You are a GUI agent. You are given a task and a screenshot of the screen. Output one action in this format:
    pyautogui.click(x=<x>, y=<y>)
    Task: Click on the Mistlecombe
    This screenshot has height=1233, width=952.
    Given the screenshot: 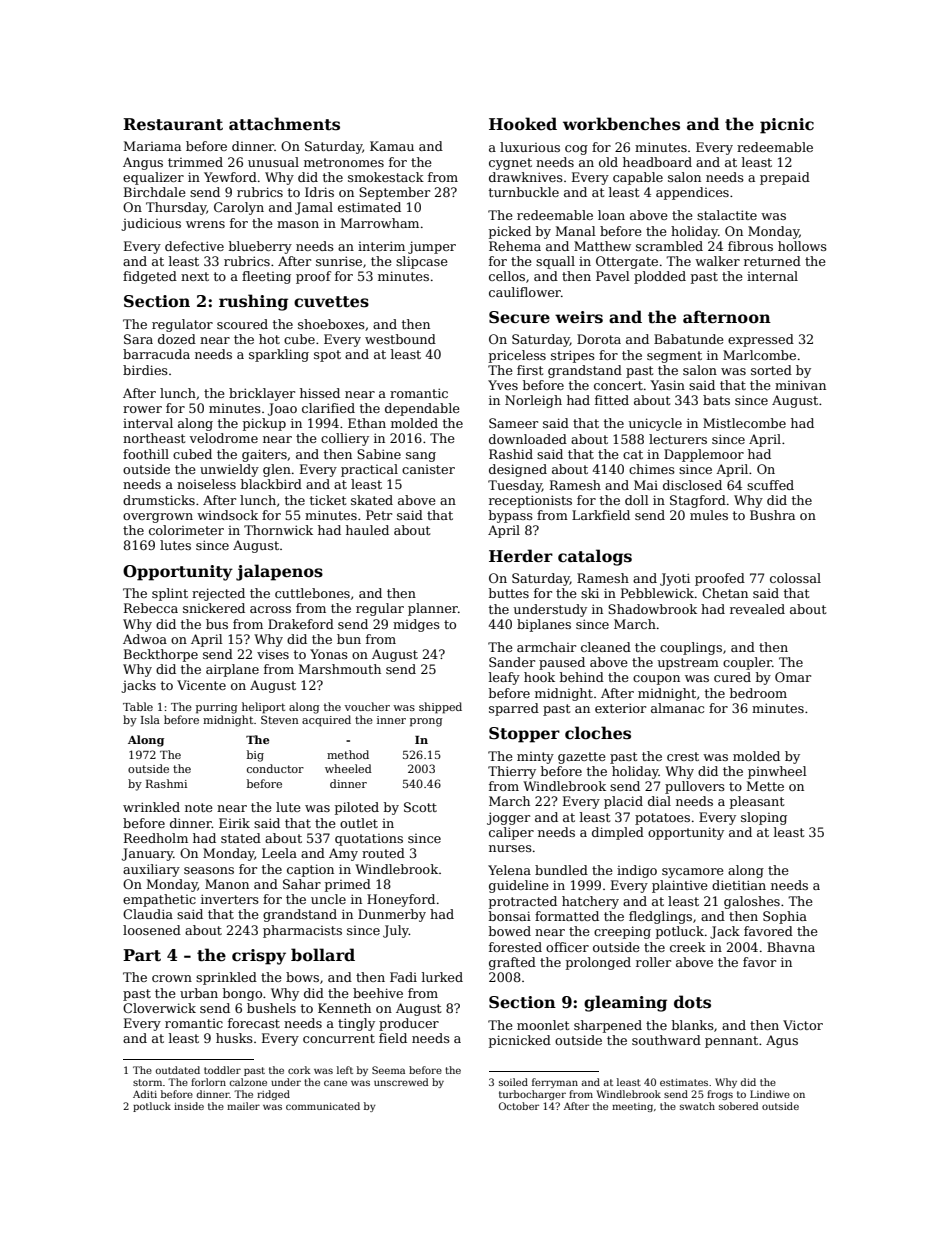 What is the action you would take?
    pyautogui.click(x=744, y=423)
